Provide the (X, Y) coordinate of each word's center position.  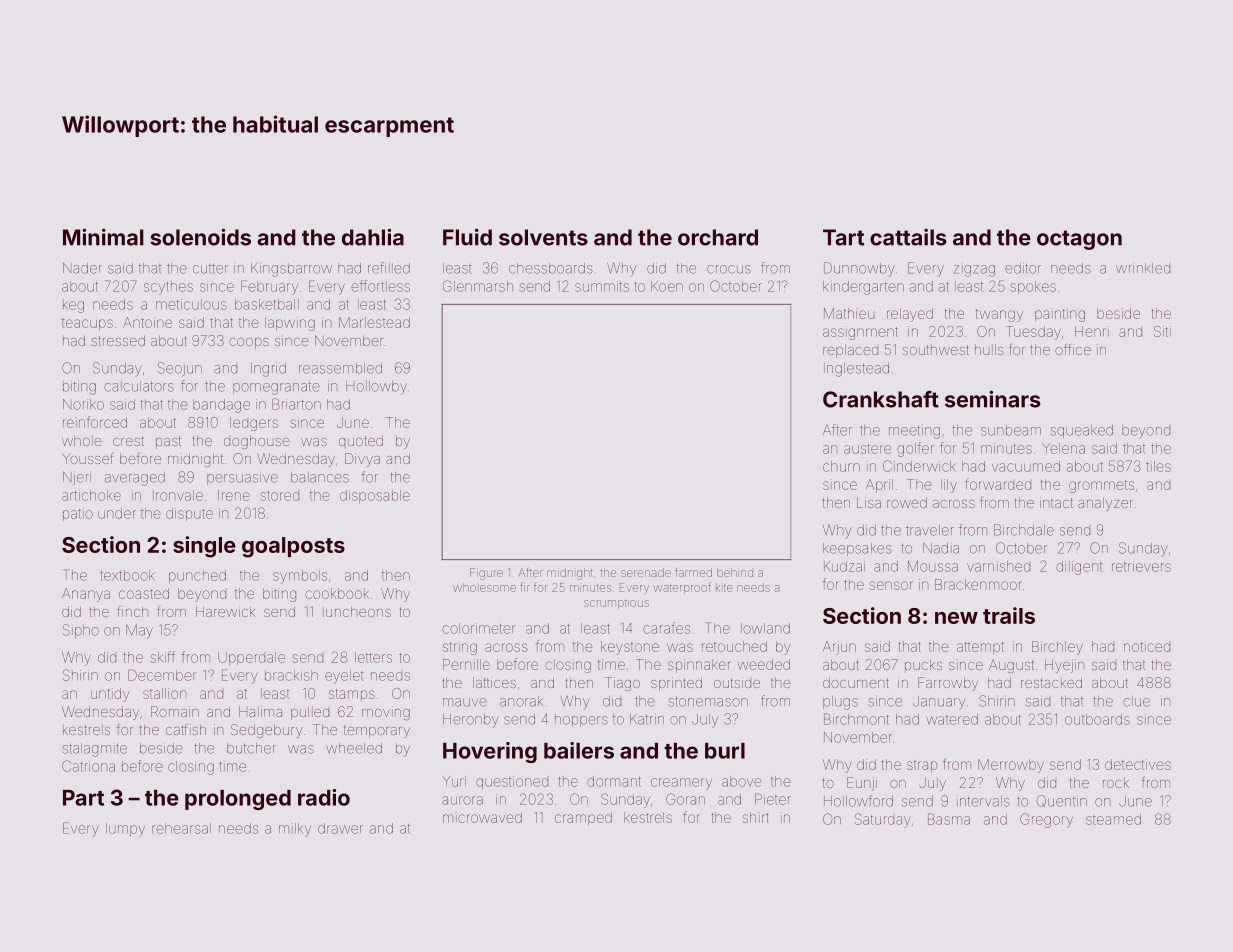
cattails (908, 237)
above (742, 781)
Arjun (839, 648)
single (204, 547)
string (460, 648)
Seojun (180, 369)
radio (324, 797)
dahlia (373, 237)
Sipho (81, 631)
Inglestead (856, 370)
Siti (1162, 331)
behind (735, 573)
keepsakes (857, 549)
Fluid (467, 237)
